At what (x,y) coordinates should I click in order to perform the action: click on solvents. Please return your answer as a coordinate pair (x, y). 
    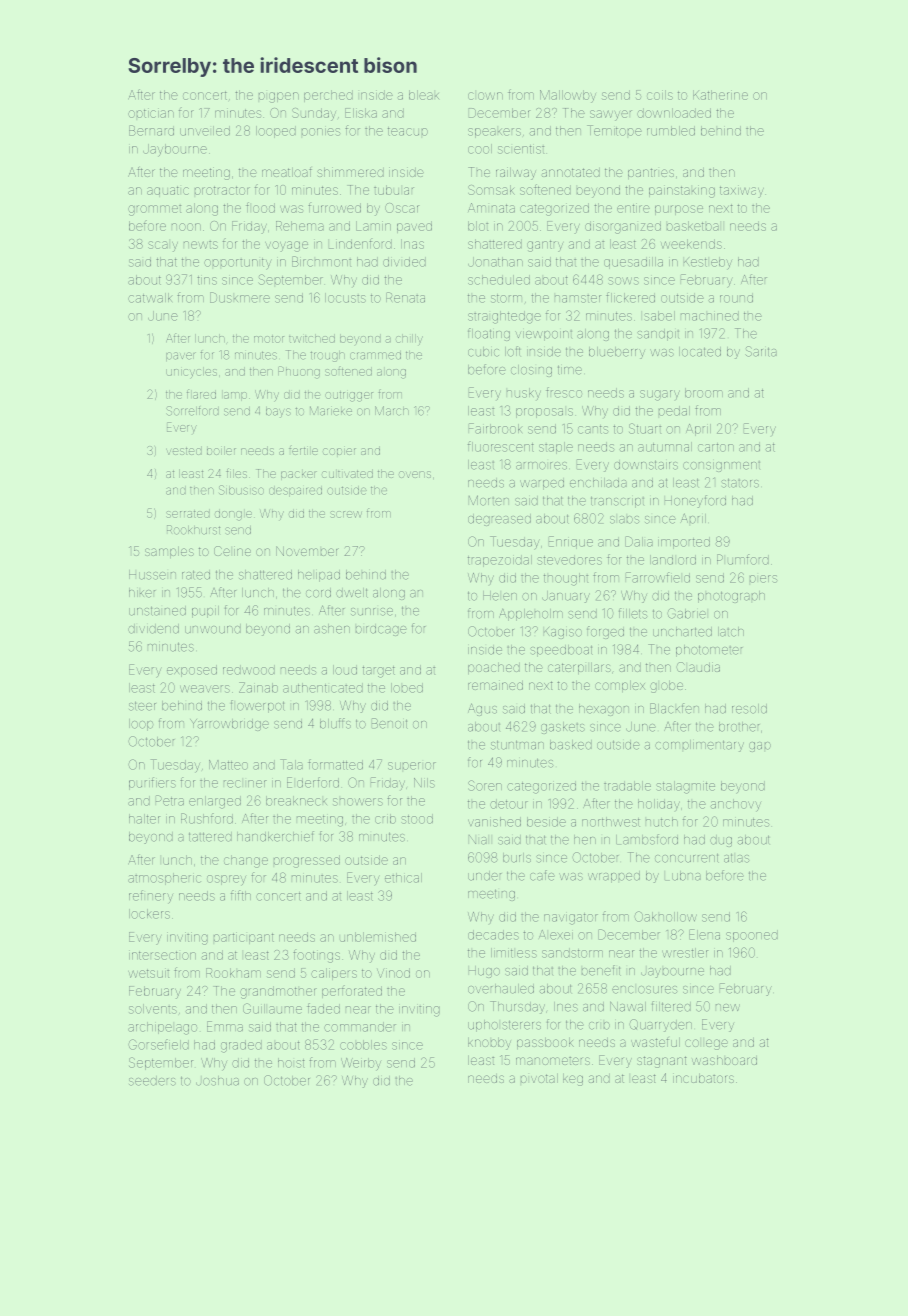
    Looking at the image, I should click on (153, 1009).
